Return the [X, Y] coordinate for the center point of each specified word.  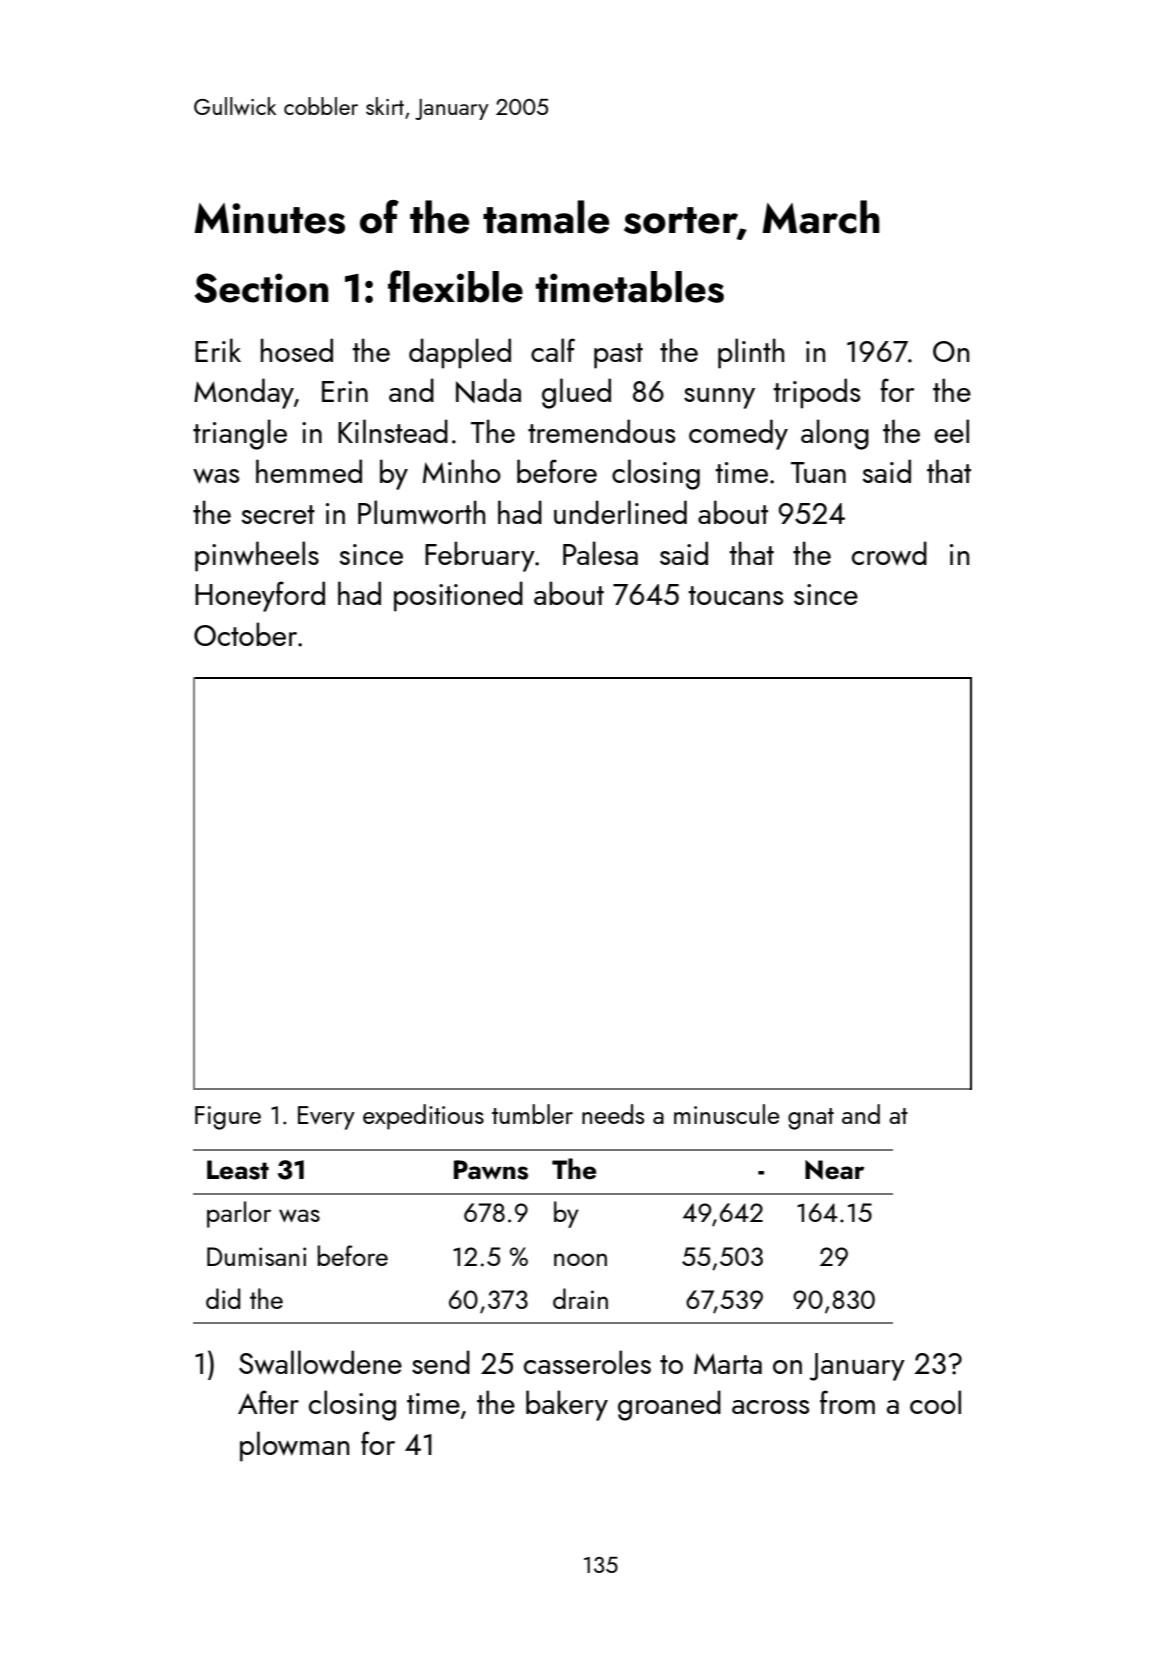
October [245, 634]
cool [935, 1402]
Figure [228, 1118]
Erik [218, 350]
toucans [735, 595]
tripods [816, 393]
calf [553, 350]
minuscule [727, 1114]
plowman [294, 1446]
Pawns [491, 1170]
